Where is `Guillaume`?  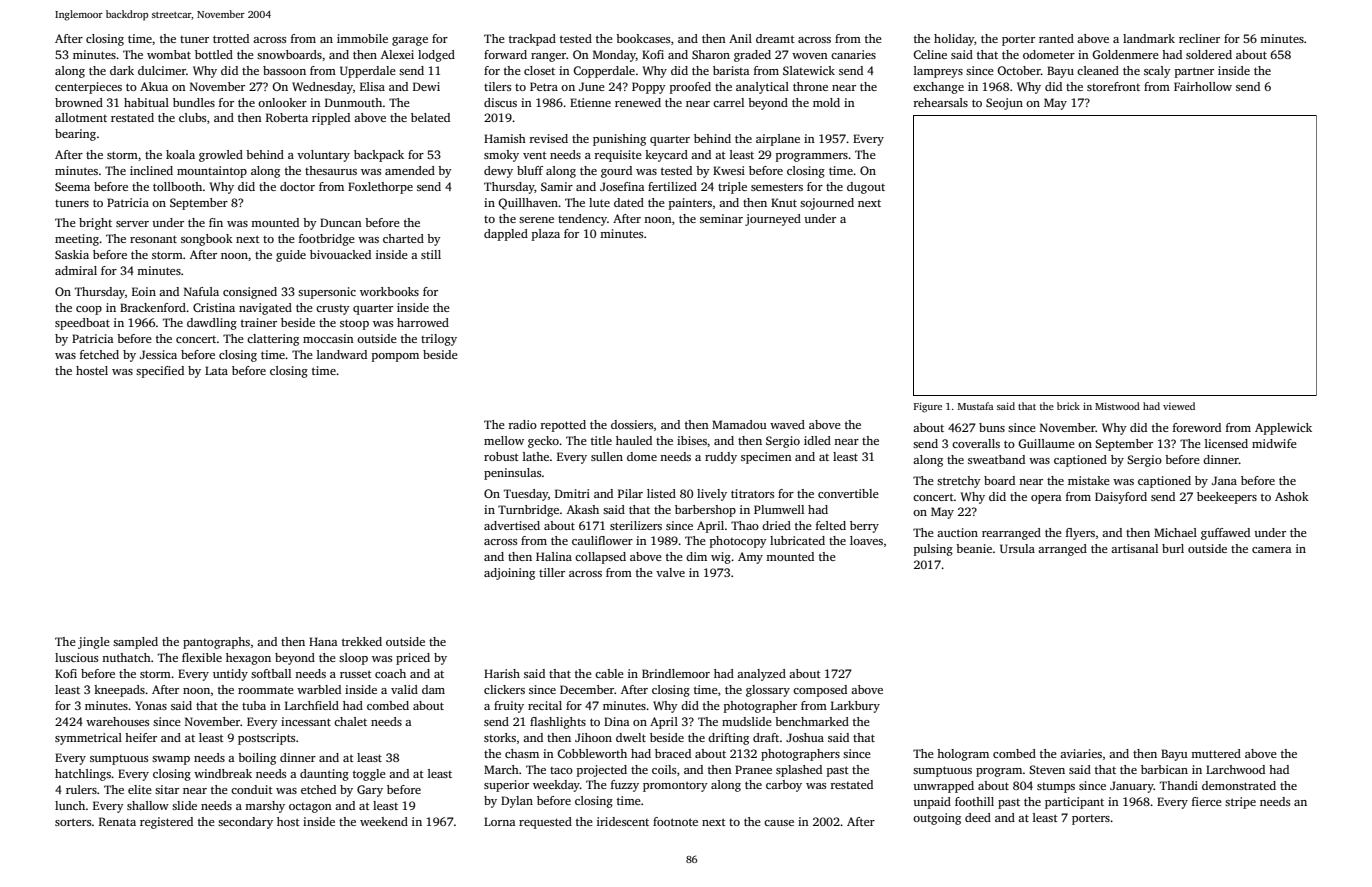
Guillaume is located at coordinates (1046, 443).
